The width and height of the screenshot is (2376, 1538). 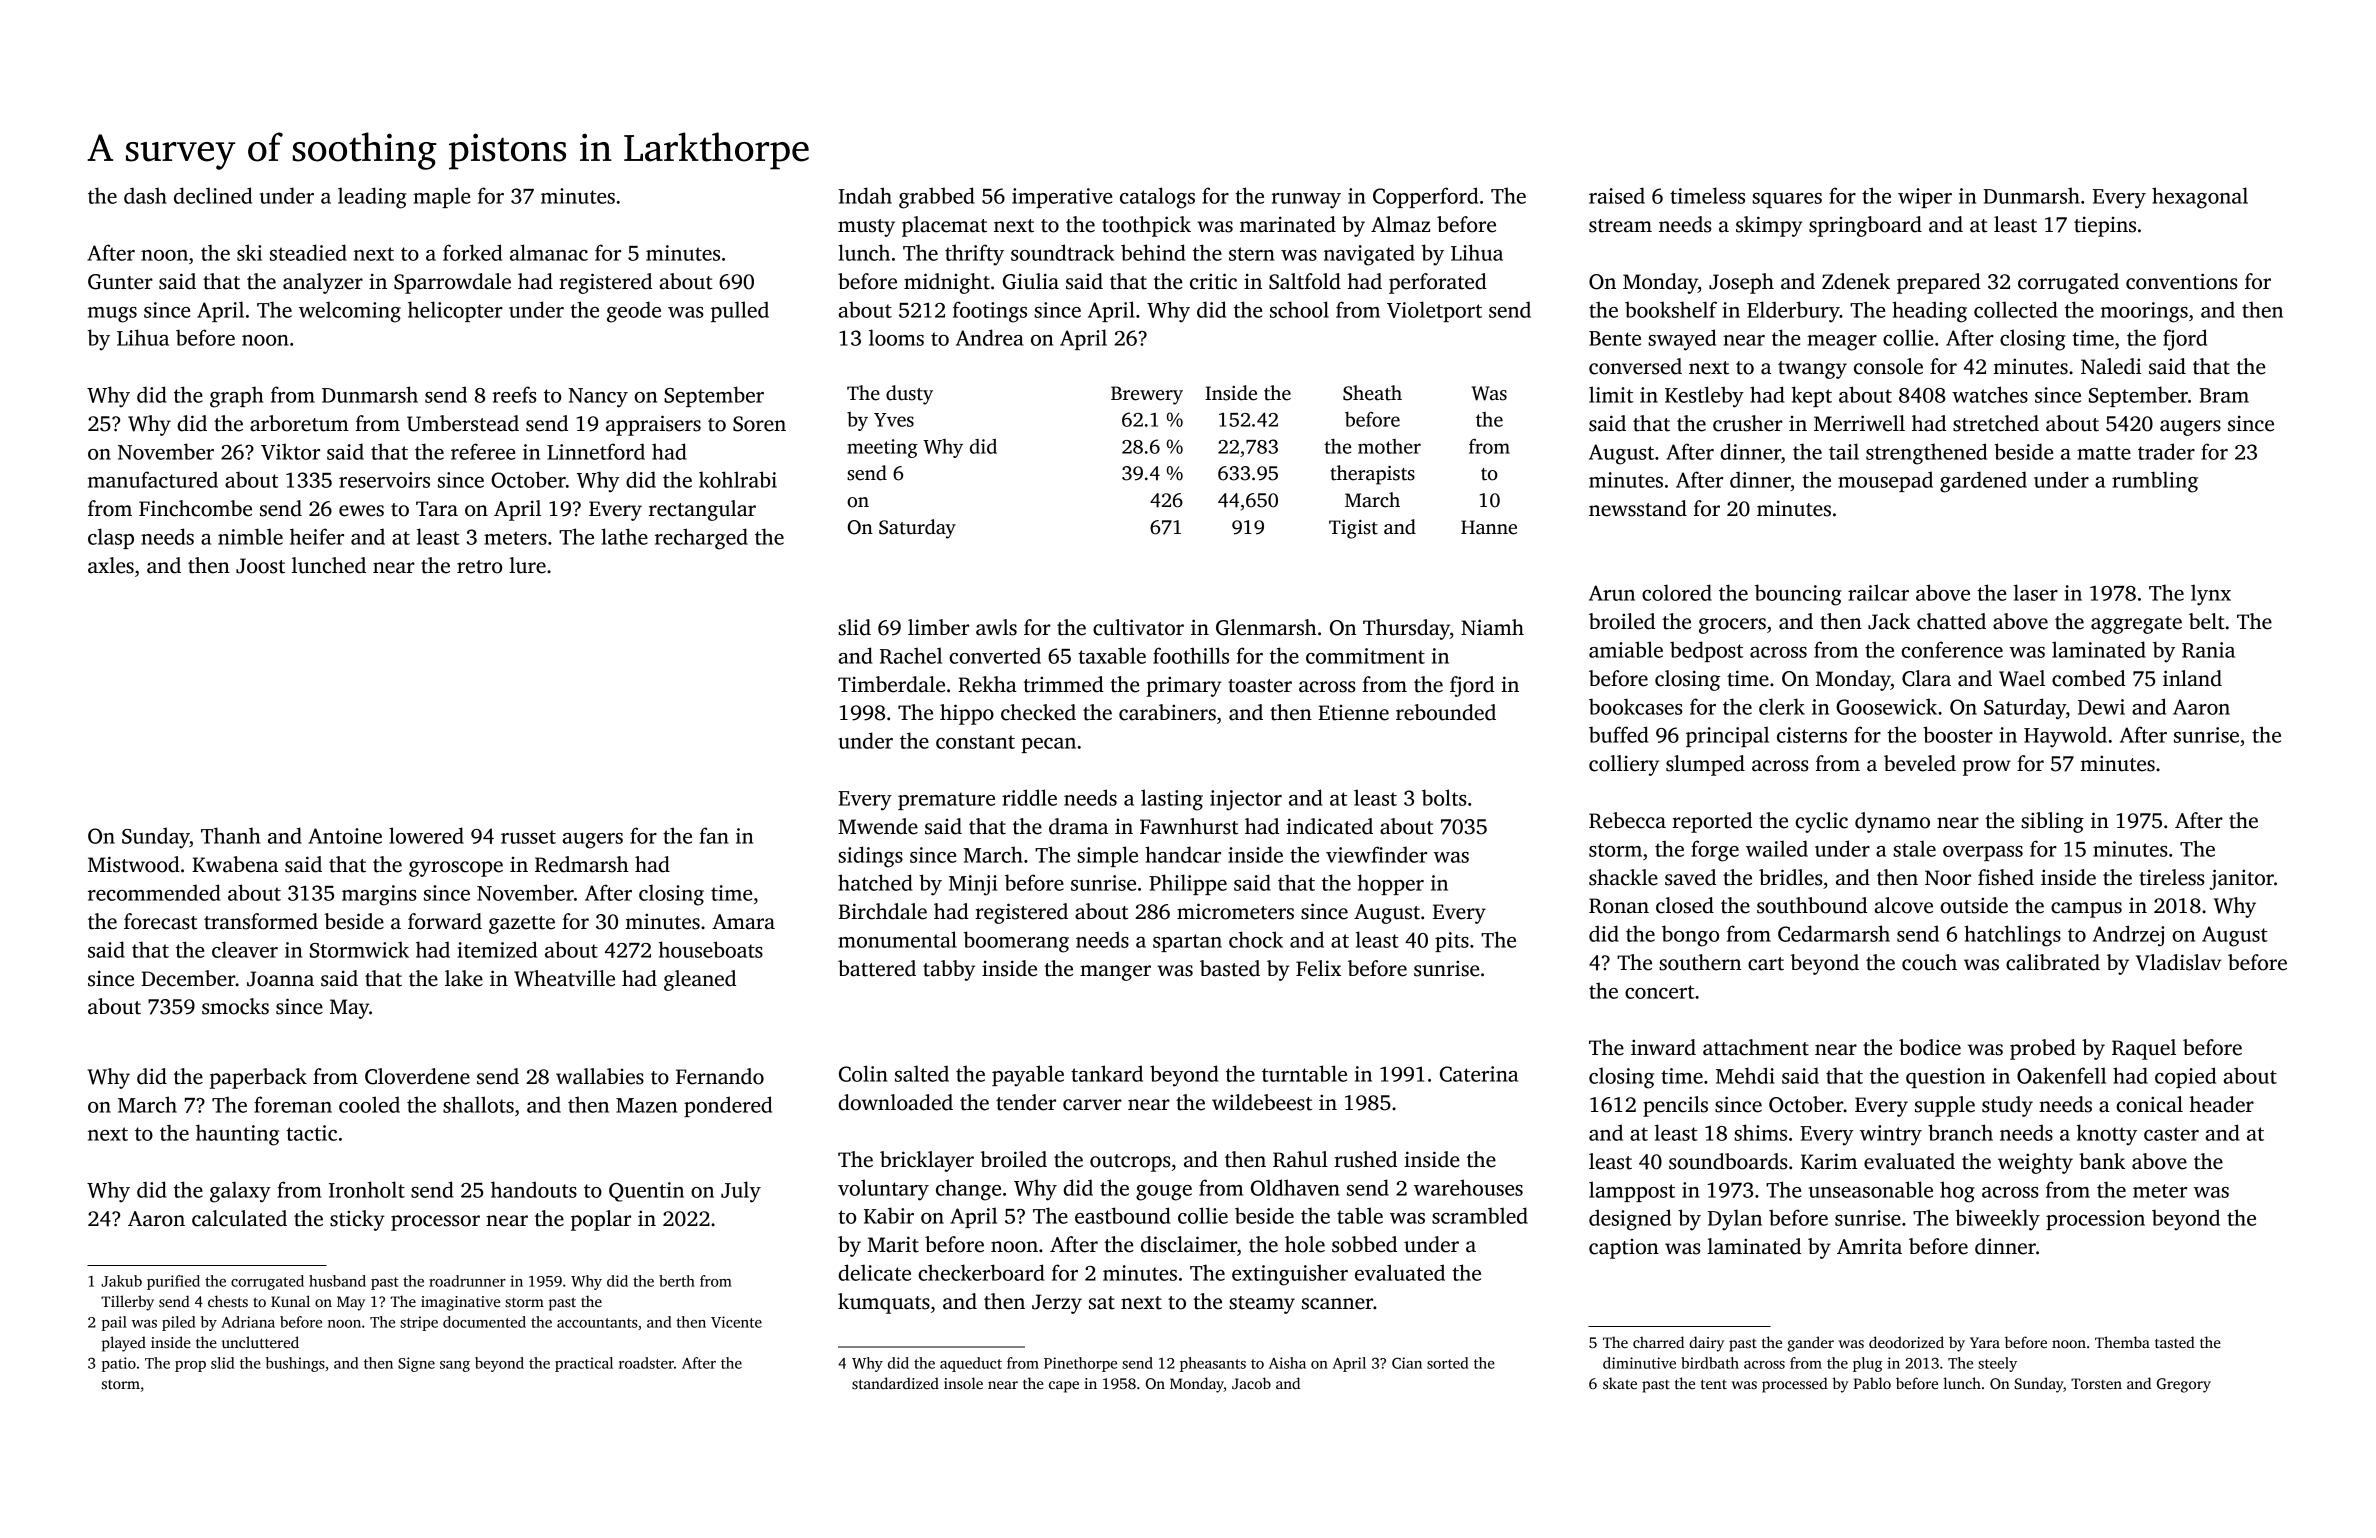 What do you see at coordinates (1434, 311) in the screenshot?
I see `Violetport` at bounding box center [1434, 311].
